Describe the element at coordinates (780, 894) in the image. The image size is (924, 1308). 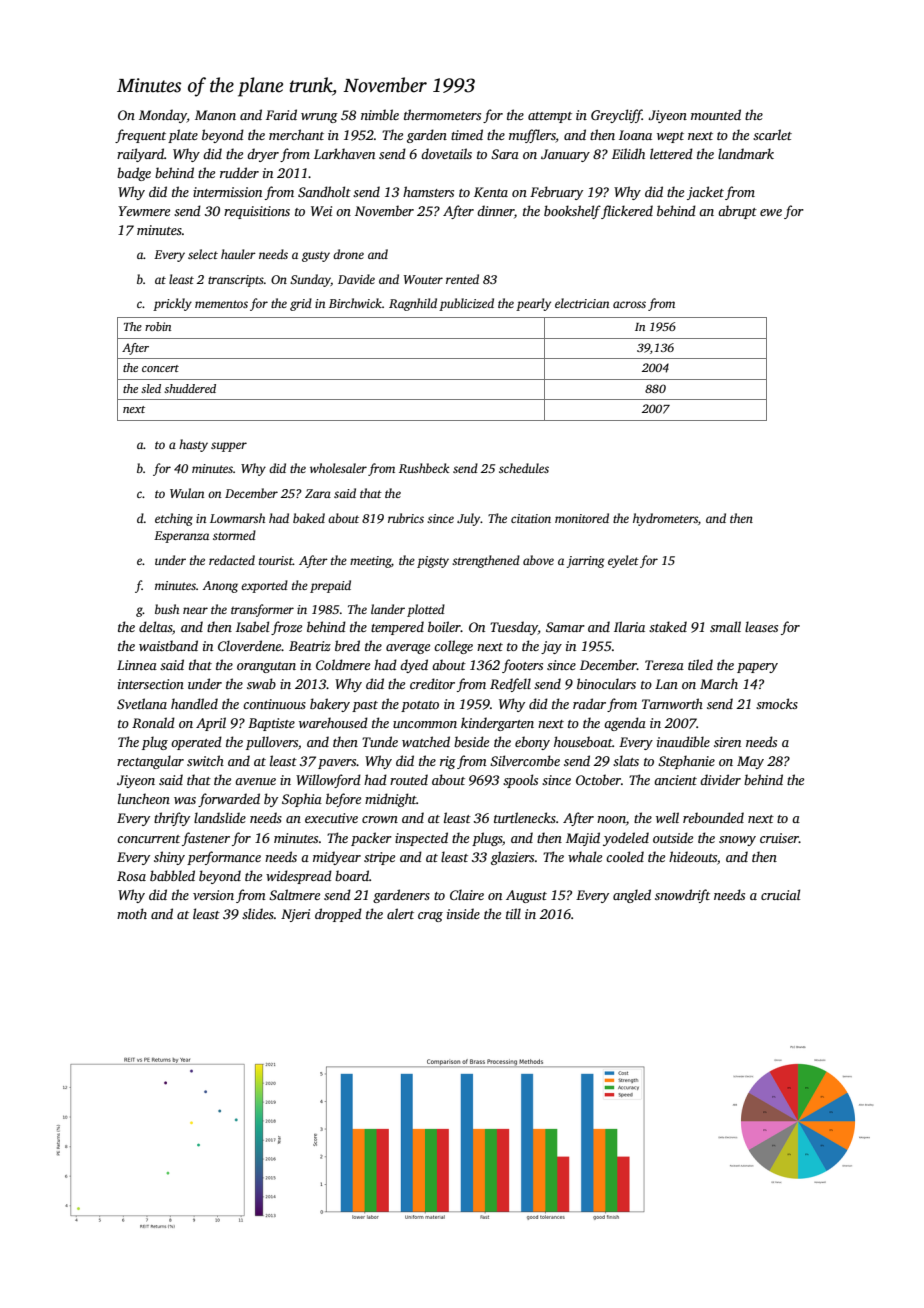
I see `crucial` at that location.
